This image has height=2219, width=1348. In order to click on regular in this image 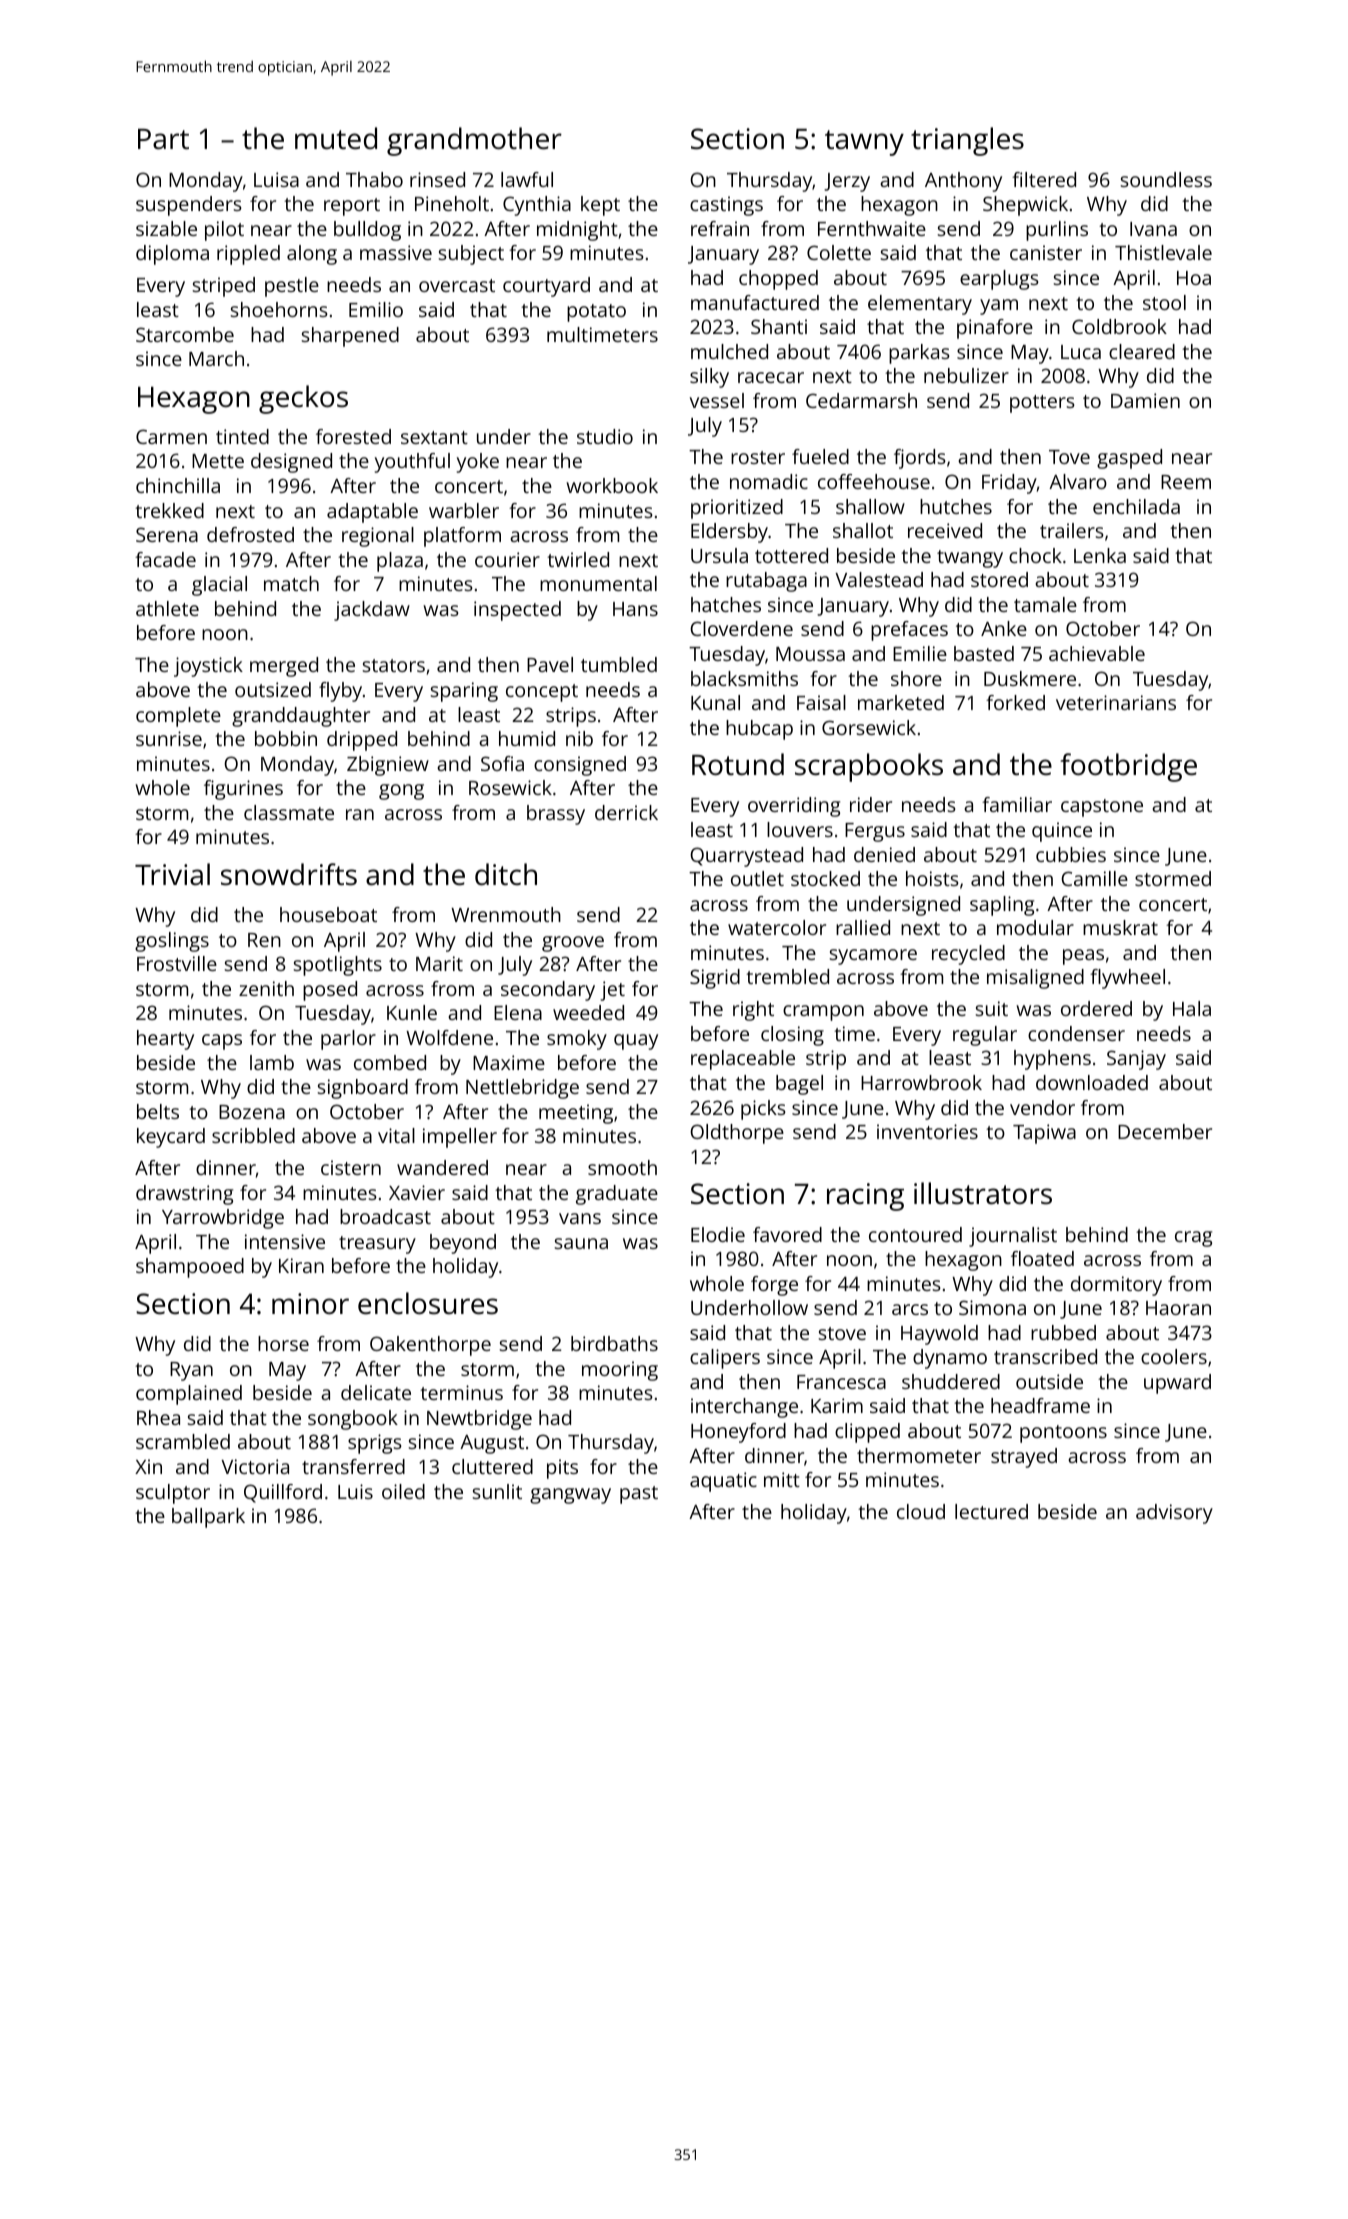, I will do `click(985, 1036)`.
